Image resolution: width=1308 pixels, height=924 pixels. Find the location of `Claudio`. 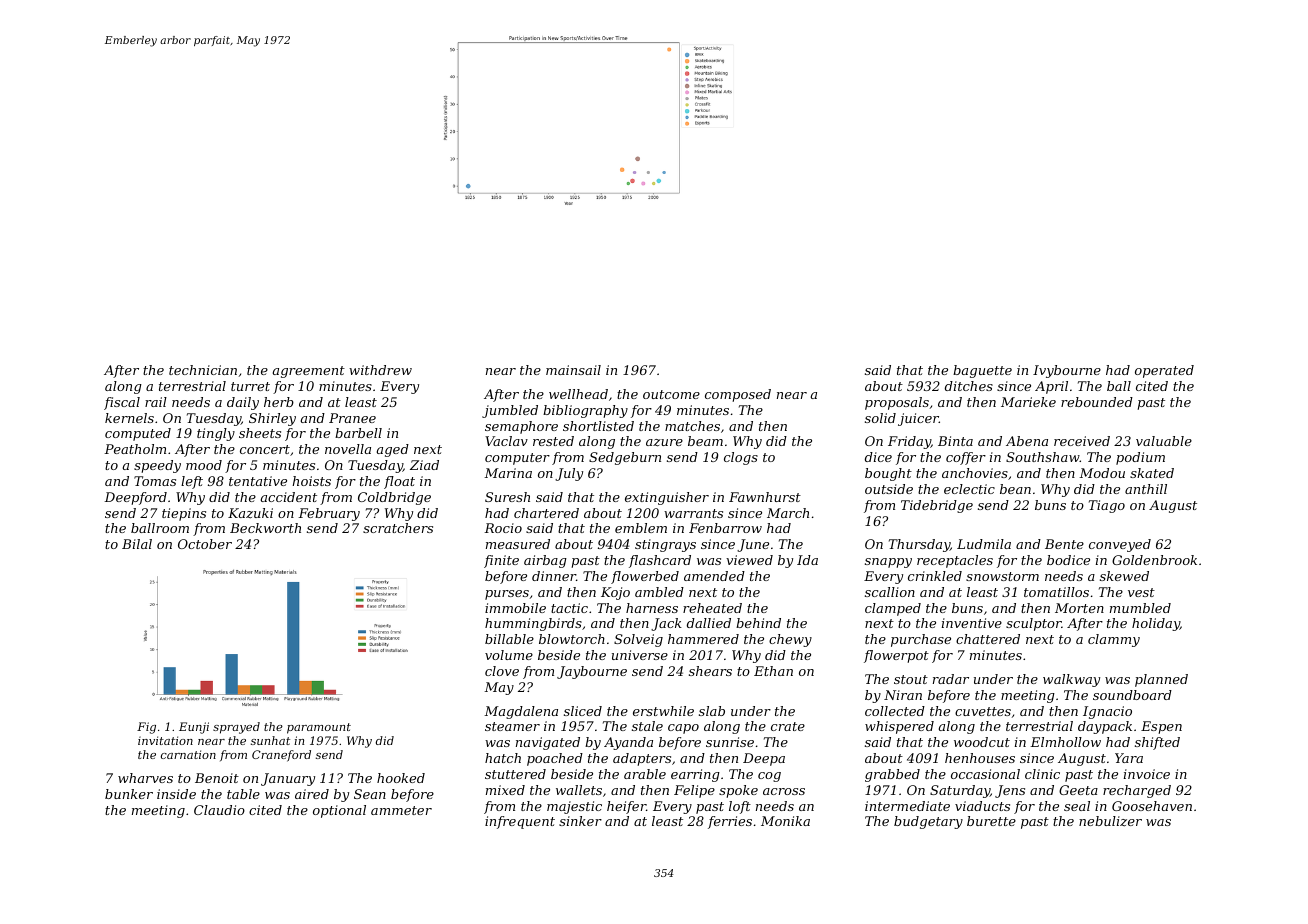

Claudio is located at coordinates (219, 810).
